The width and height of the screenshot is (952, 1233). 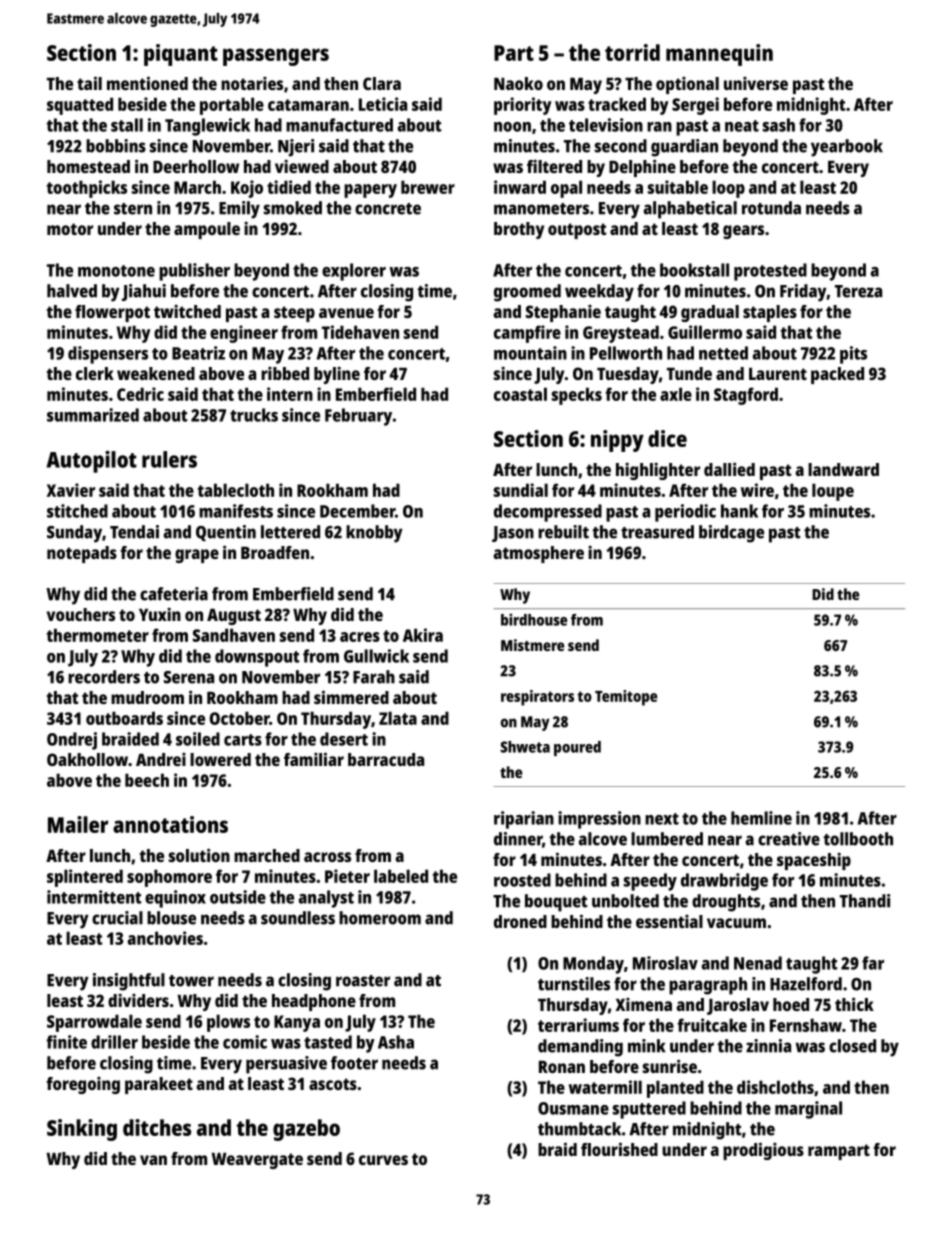 I want to click on December, so click(x=357, y=511).
